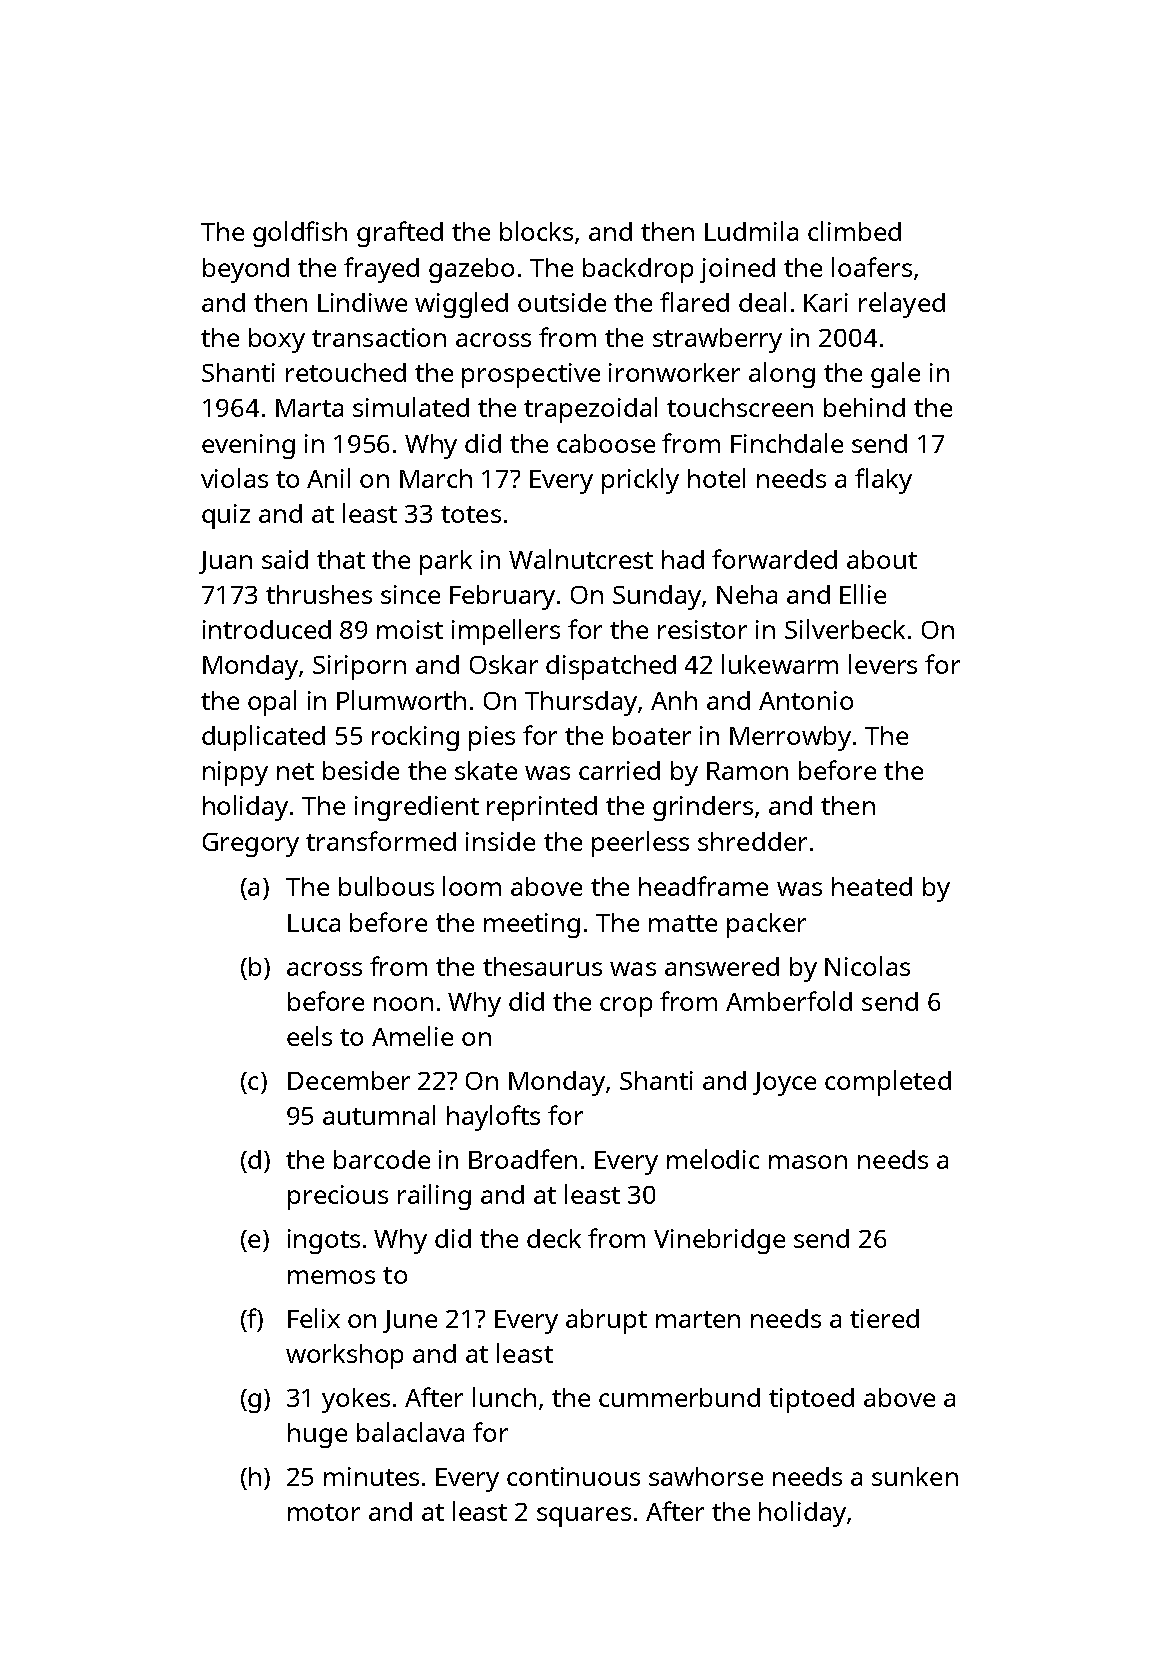 Image resolution: width=1165 pixels, height=1654 pixels. I want to click on backdrop, so click(638, 270).
